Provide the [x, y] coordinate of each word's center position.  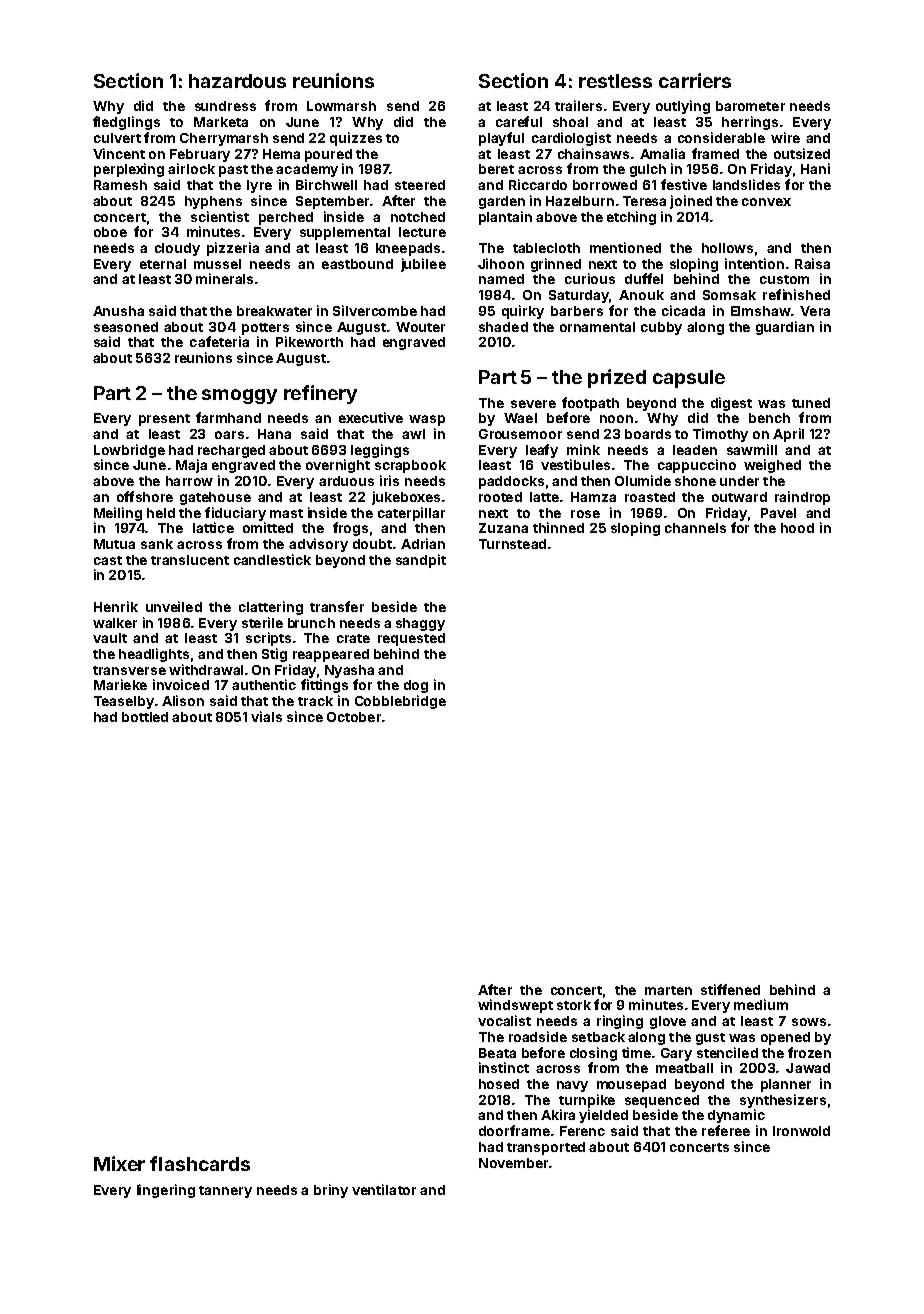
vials [266, 716]
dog [416, 686]
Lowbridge [129, 451]
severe [533, 404]
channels [695, 528]
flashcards [200, 1163]
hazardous [237, 81]
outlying [683, 107]
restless [615, 81]
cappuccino [697, 466]
